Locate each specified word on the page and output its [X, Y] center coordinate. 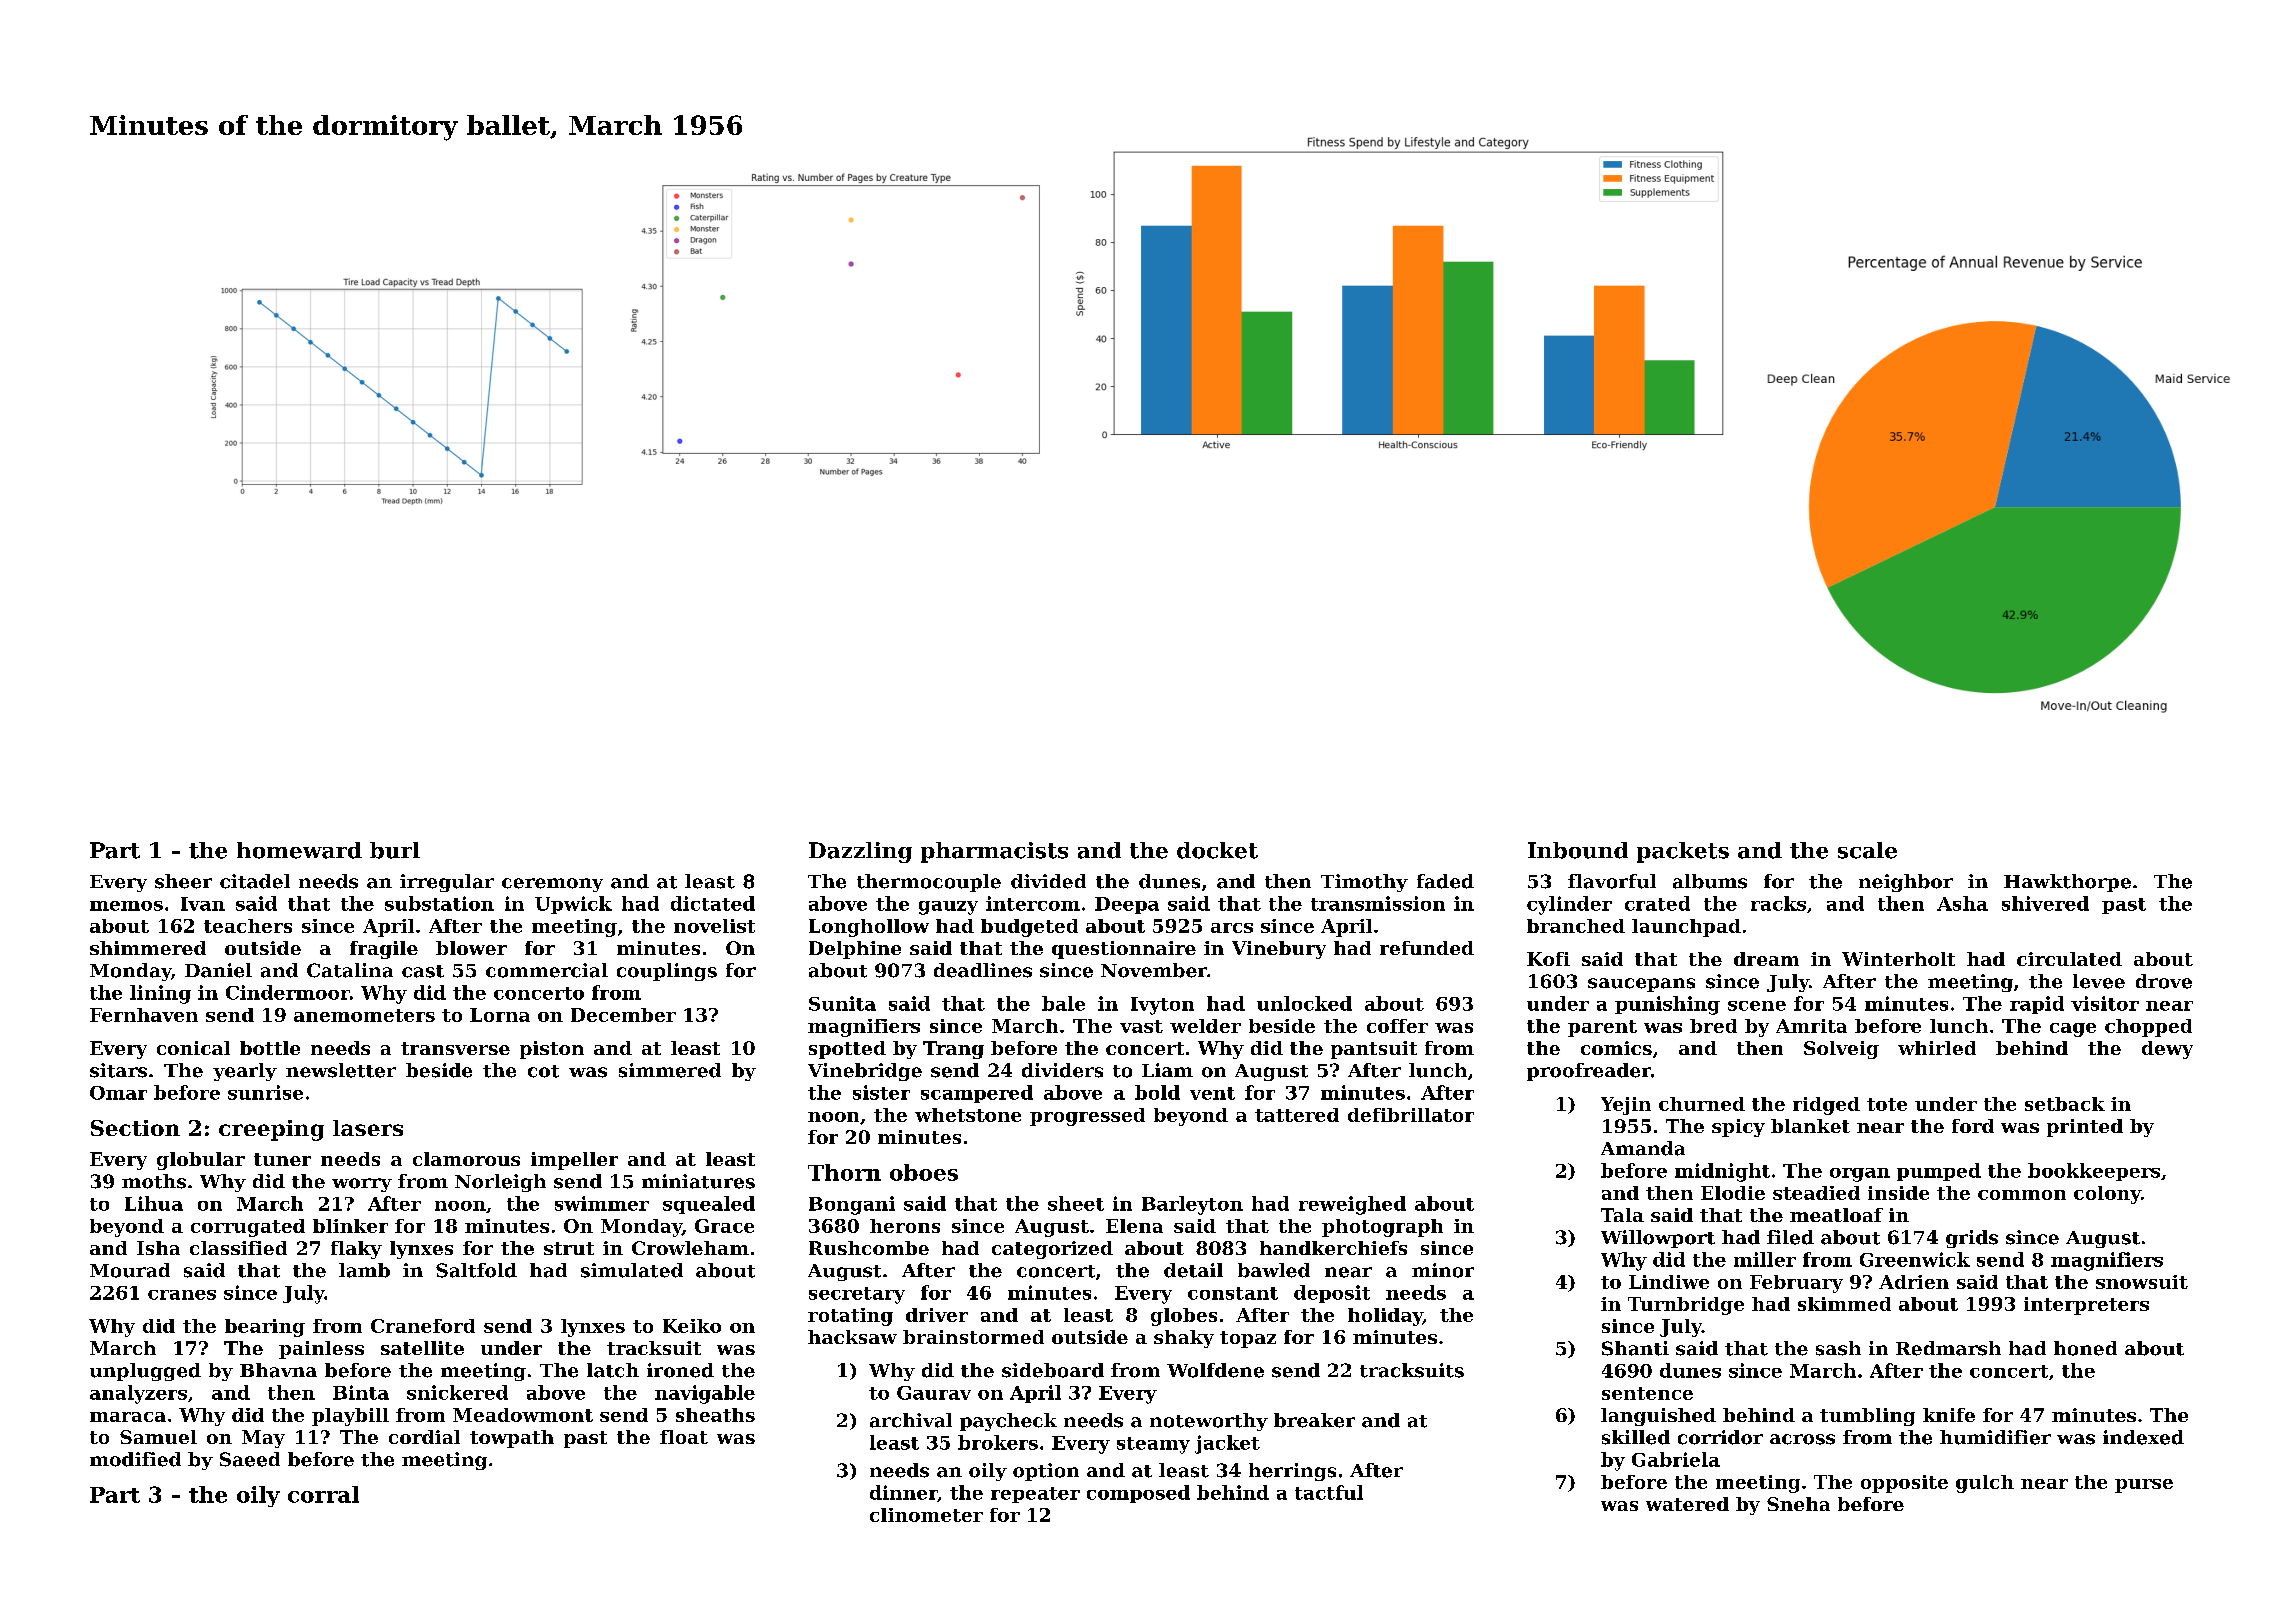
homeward [299, 850]
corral [323, 1494]
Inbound [1578, 850]
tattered [1297, 1115]
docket [1217, 850]
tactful [1329, 1492]
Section [135, 1128]
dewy [2167, 1050]
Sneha [1798, 1504]
